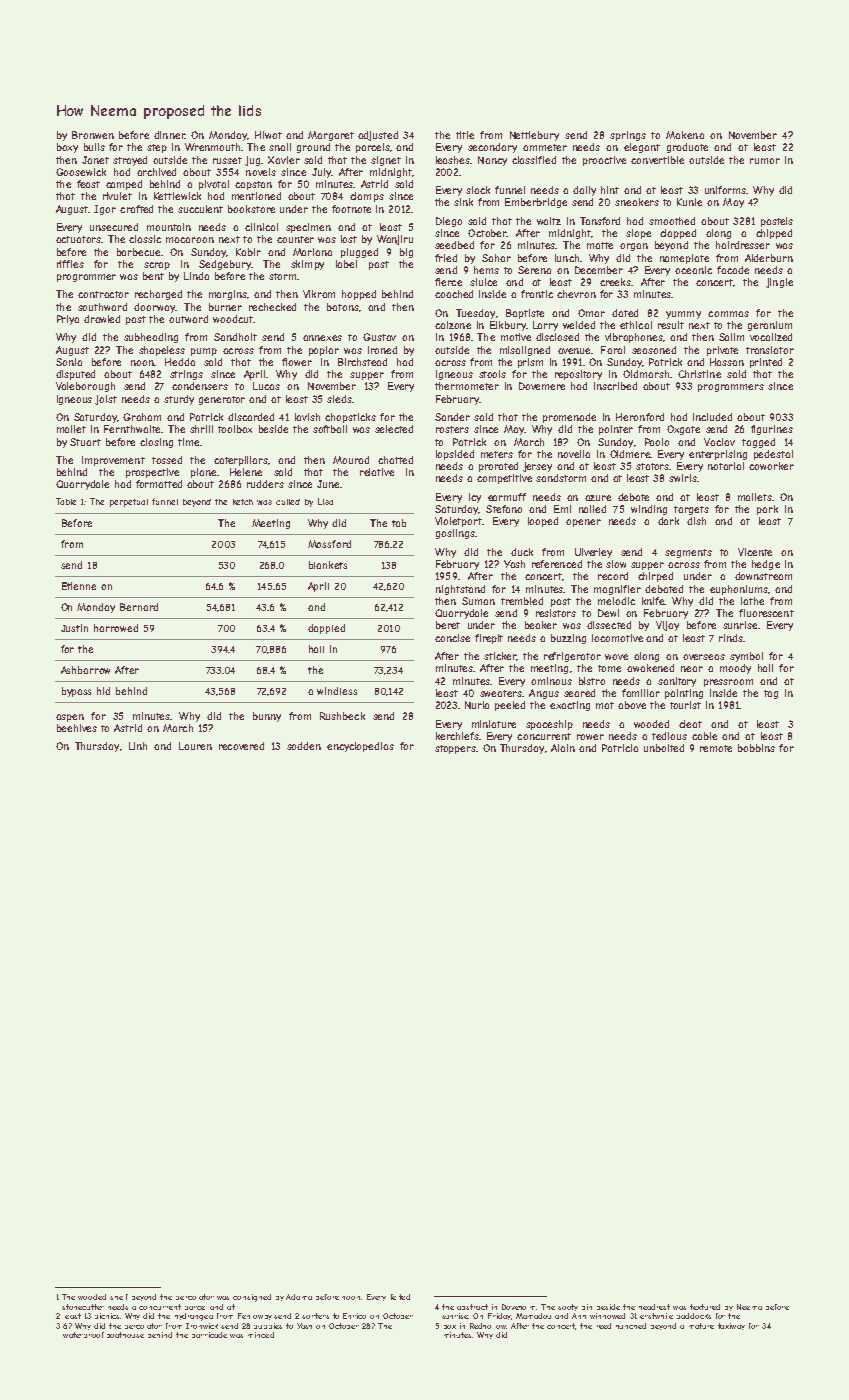  I want to click on felted, so click(400, 1297).
